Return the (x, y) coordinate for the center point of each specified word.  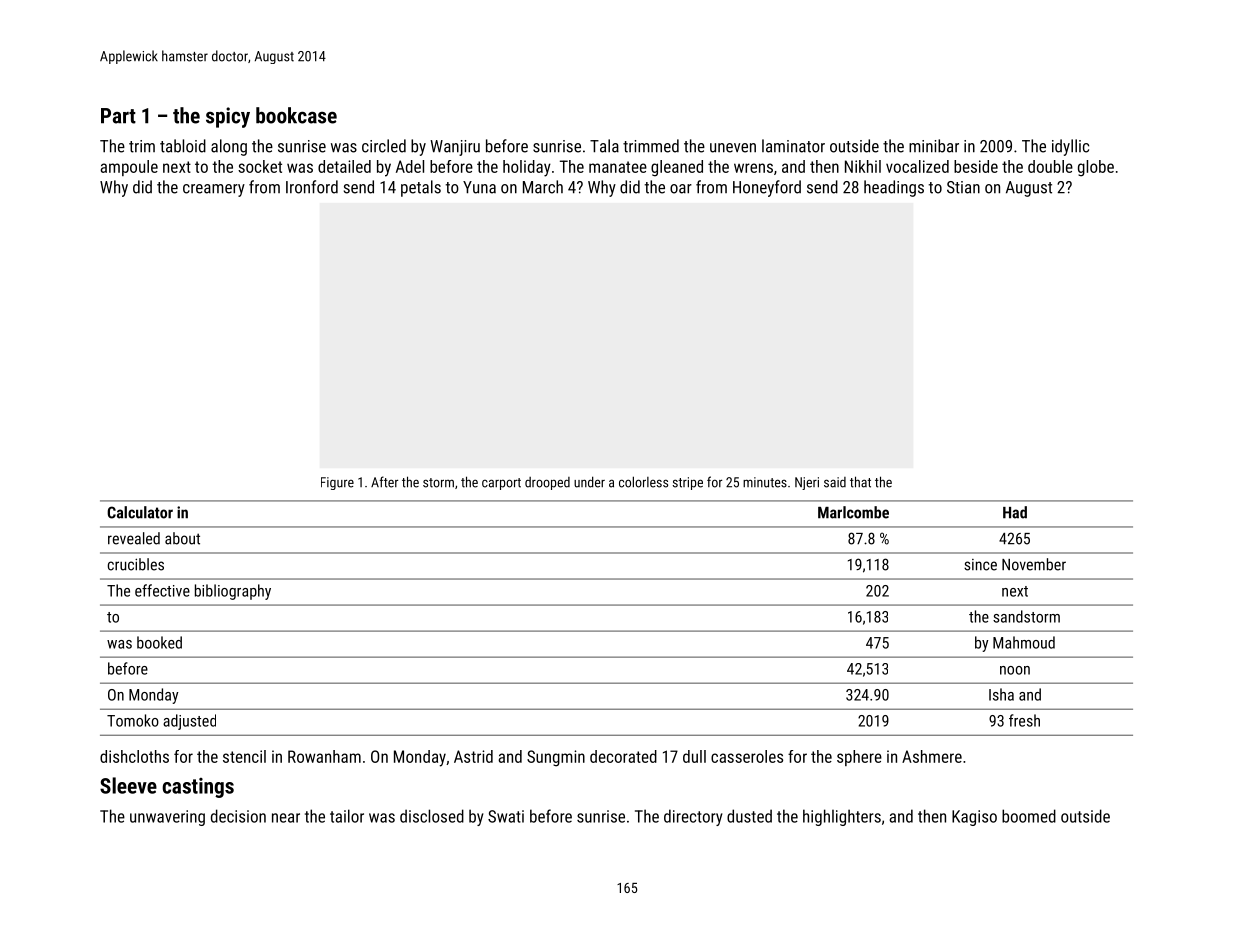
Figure (337, 483)
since (980, 565)
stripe (688, 483)
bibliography (233, 592)
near (286, 818)
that (860, 482)
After (384, 482)
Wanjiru (455, 148)
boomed (1029, 816)
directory (693, 817)
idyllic (1070, 147)
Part (118, 116)
